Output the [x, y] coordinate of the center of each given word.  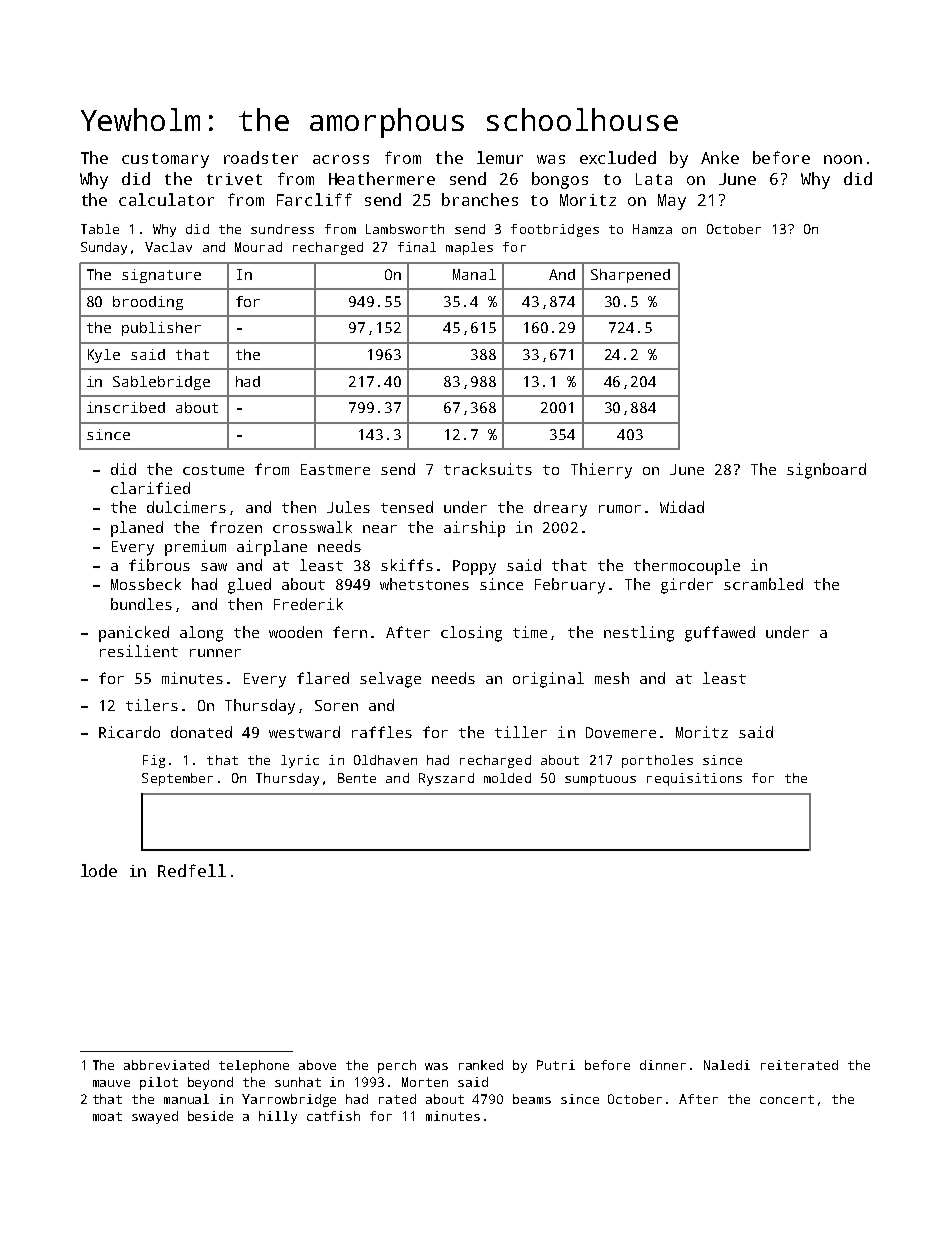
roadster [261, 157]
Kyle [104, 356]
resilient [139, 651]
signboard [826, 471]
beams [532, 1099]
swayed [155, 1117]
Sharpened [630, 276]
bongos [560, 180]
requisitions [694, 779]
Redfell [192, 870]
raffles [382, 732]
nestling [639, 634]
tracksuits [488, 469]
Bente [357, 778]
